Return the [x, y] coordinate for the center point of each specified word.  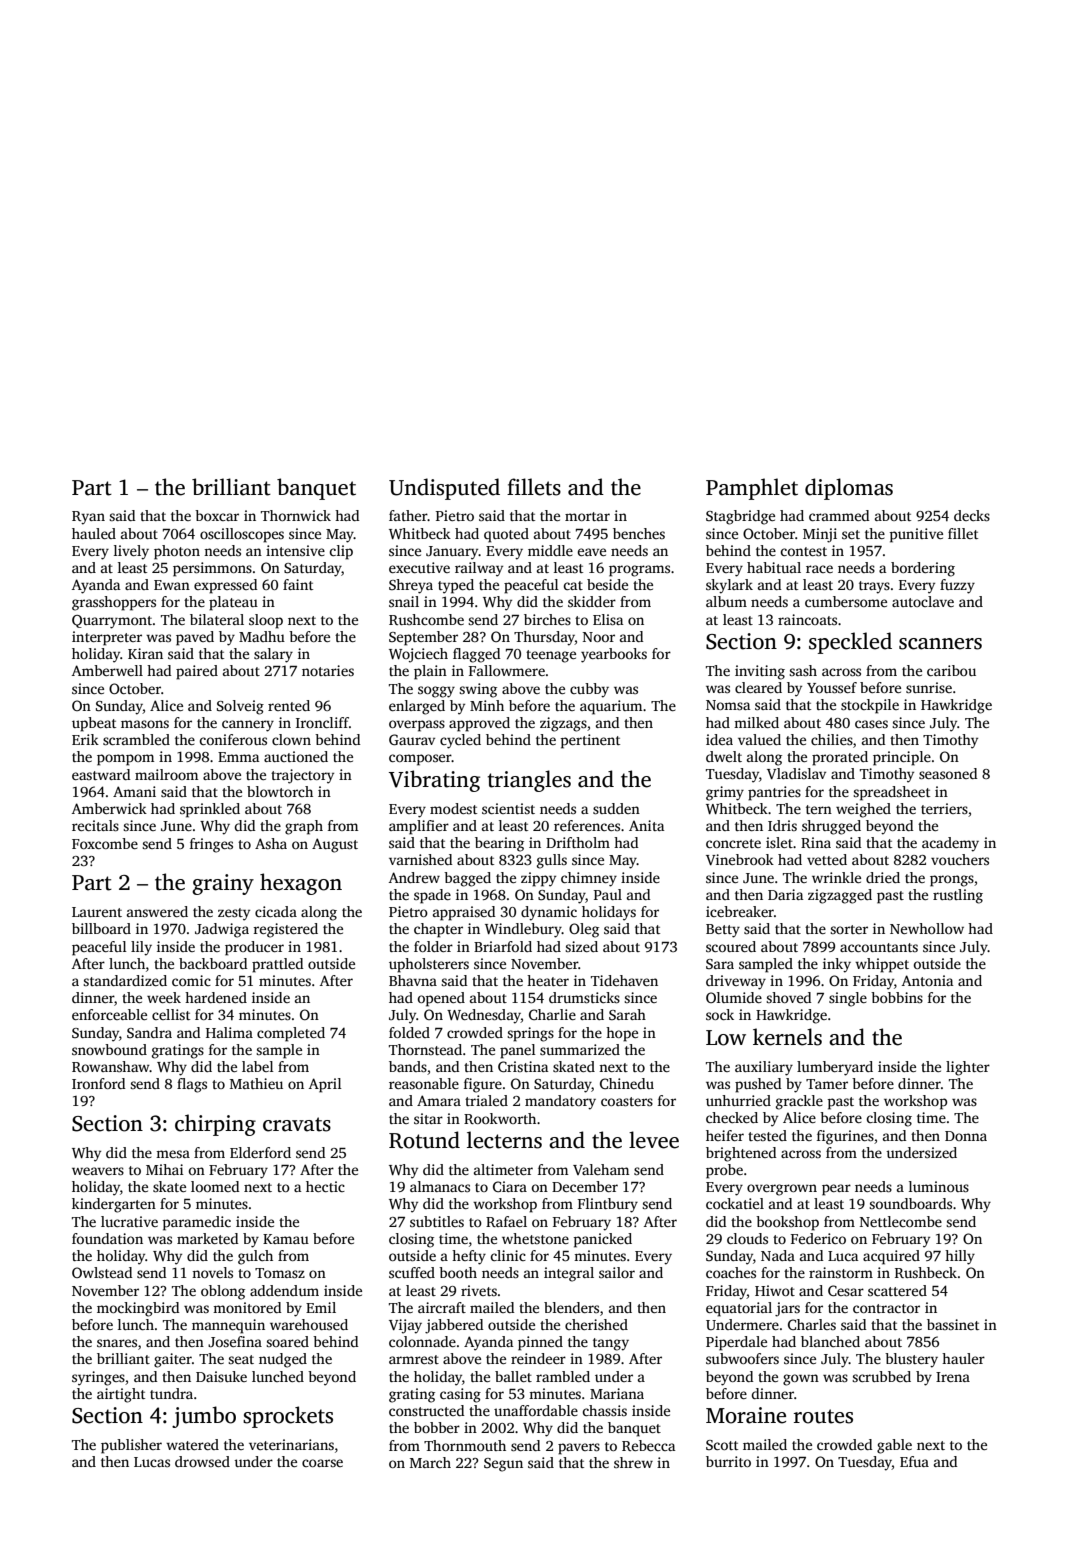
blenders [571, 1307]
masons [145, 724]
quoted [506, 535]
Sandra [149, 1032]
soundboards [910, 1203]
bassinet [953, 1324]
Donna [966, 1136]
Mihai [165, 1169]
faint [298, 584]
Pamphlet [752, 489]
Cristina [523, 1066]
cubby [589, 690]
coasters [627, 1101]
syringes [98, 1378]
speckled [850, 643]
